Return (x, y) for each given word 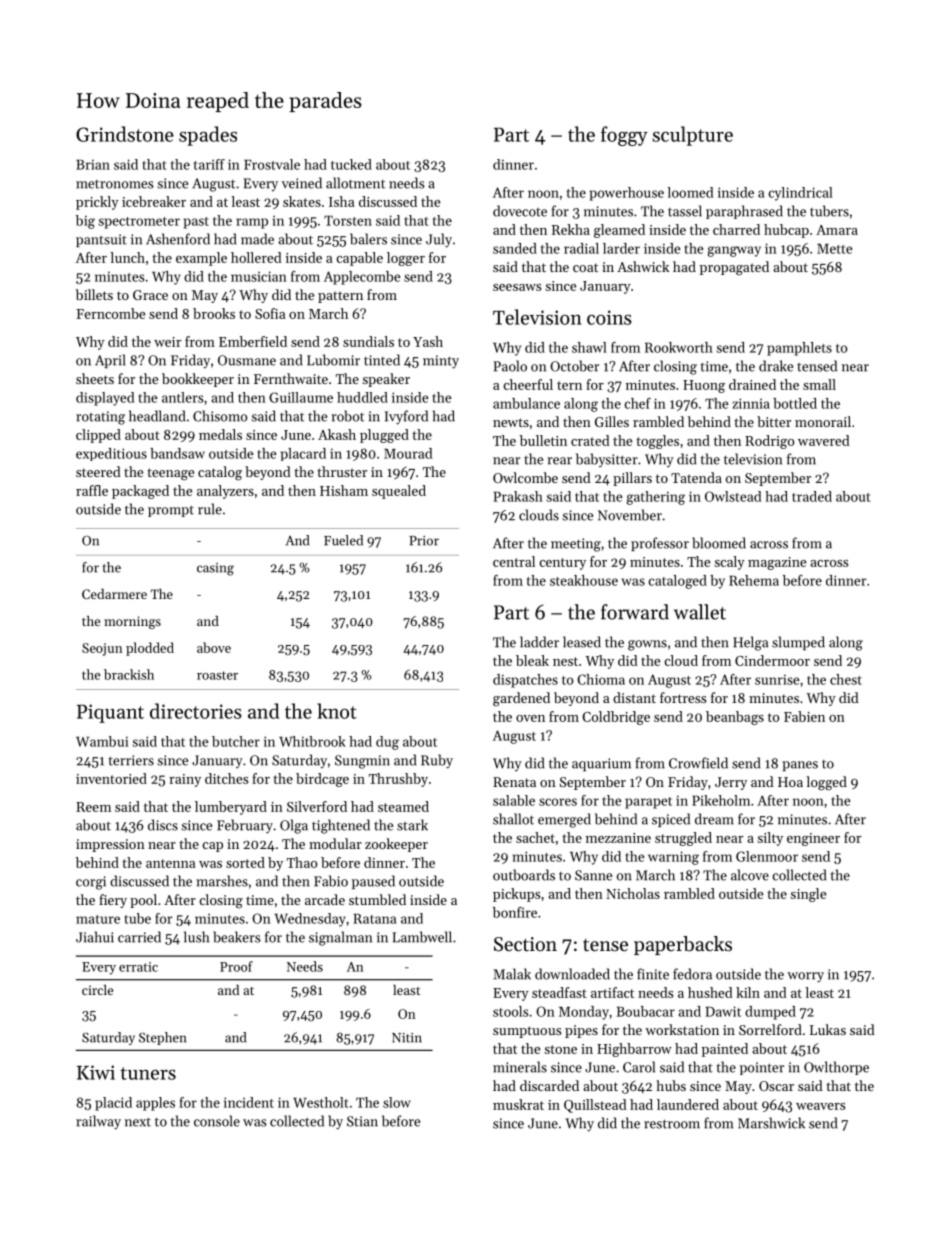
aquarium (601, 765)
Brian (93, 164)
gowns (647, 645)
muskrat (518, 1104)
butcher (236, 741)
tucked (351, 164)
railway (98, 1122)
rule (210, 509)
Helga (750, 643)
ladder (539, 642)
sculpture (692, 136)
